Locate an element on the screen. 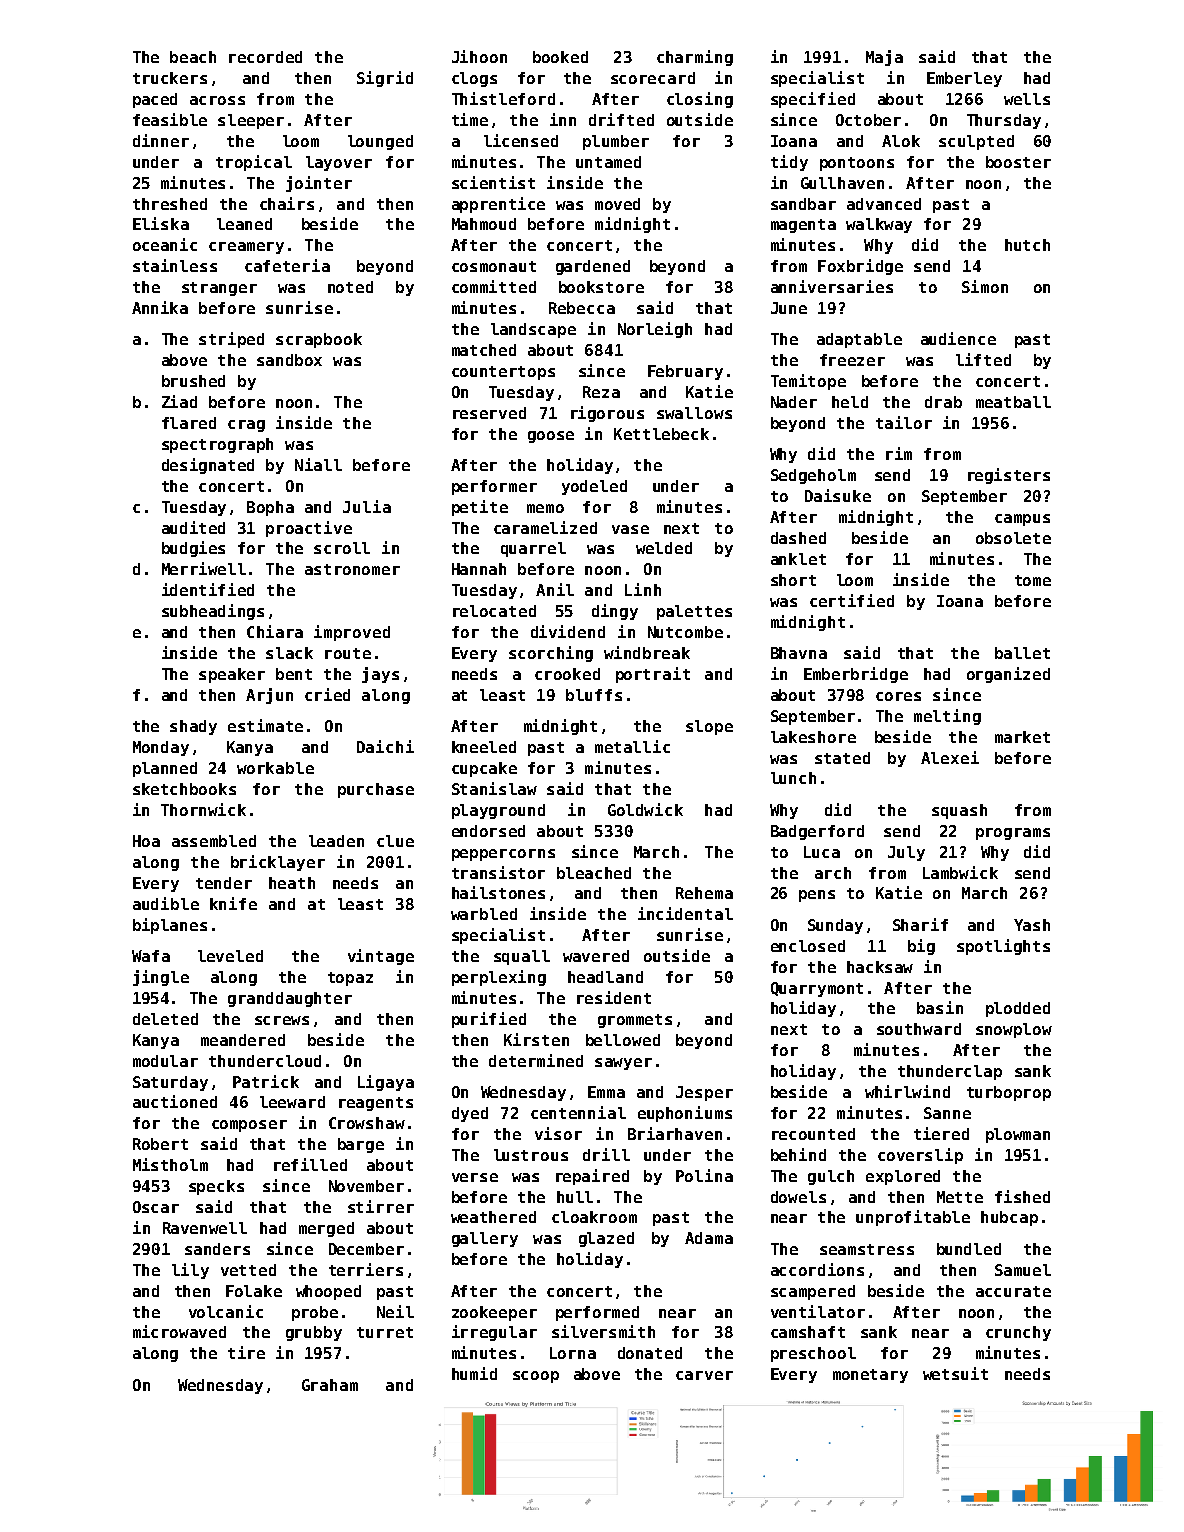  Oscar is located at coordinates (156, 1207).
